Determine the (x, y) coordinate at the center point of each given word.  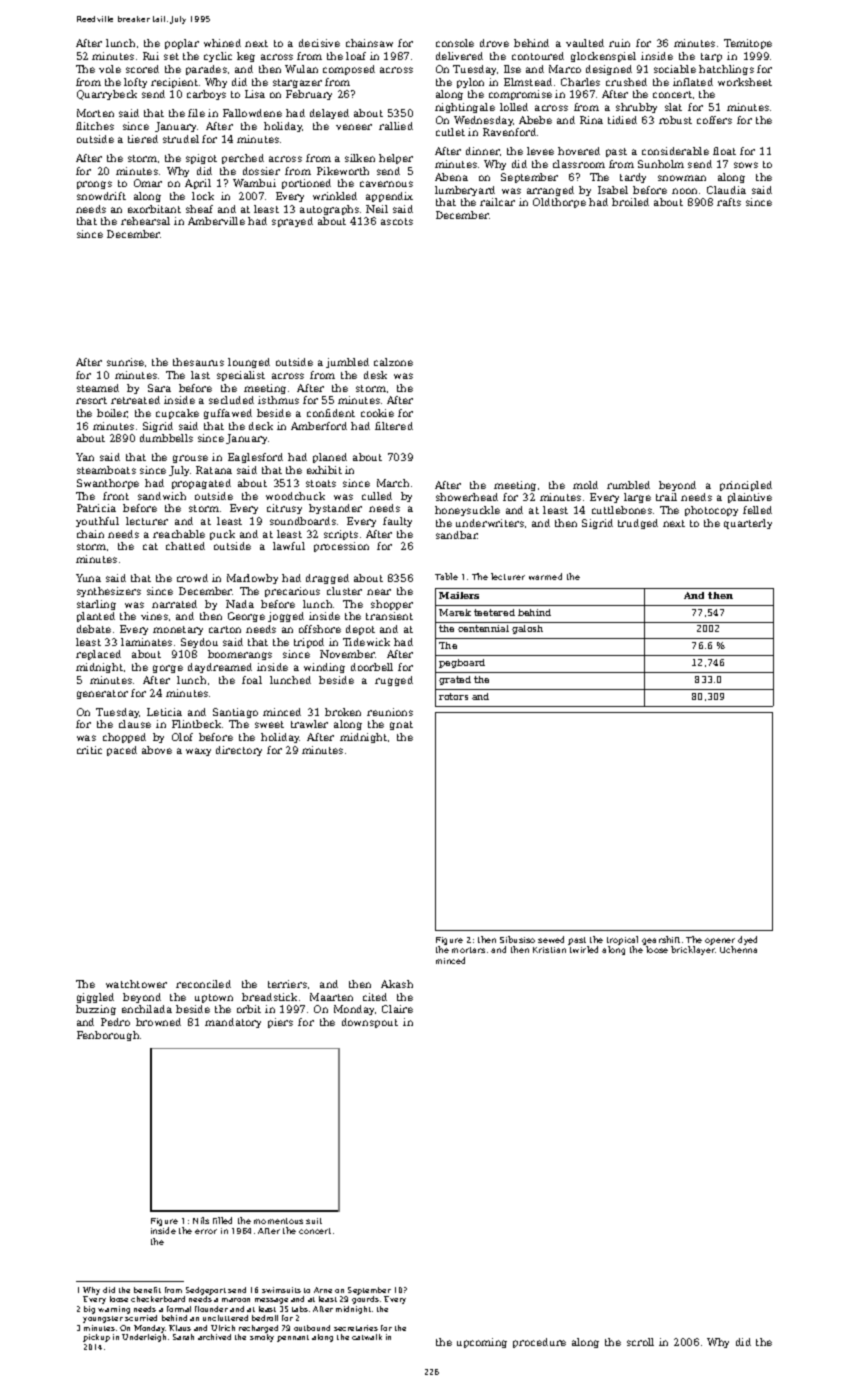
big (89, 1310)
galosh (527, 629)
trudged (638, 524)
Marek (455, 612)
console (455, 43)
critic (89, 750)
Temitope (748, 44)
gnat (401, 725)
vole (110, 69)
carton (225, 629)
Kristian (549, 950)
